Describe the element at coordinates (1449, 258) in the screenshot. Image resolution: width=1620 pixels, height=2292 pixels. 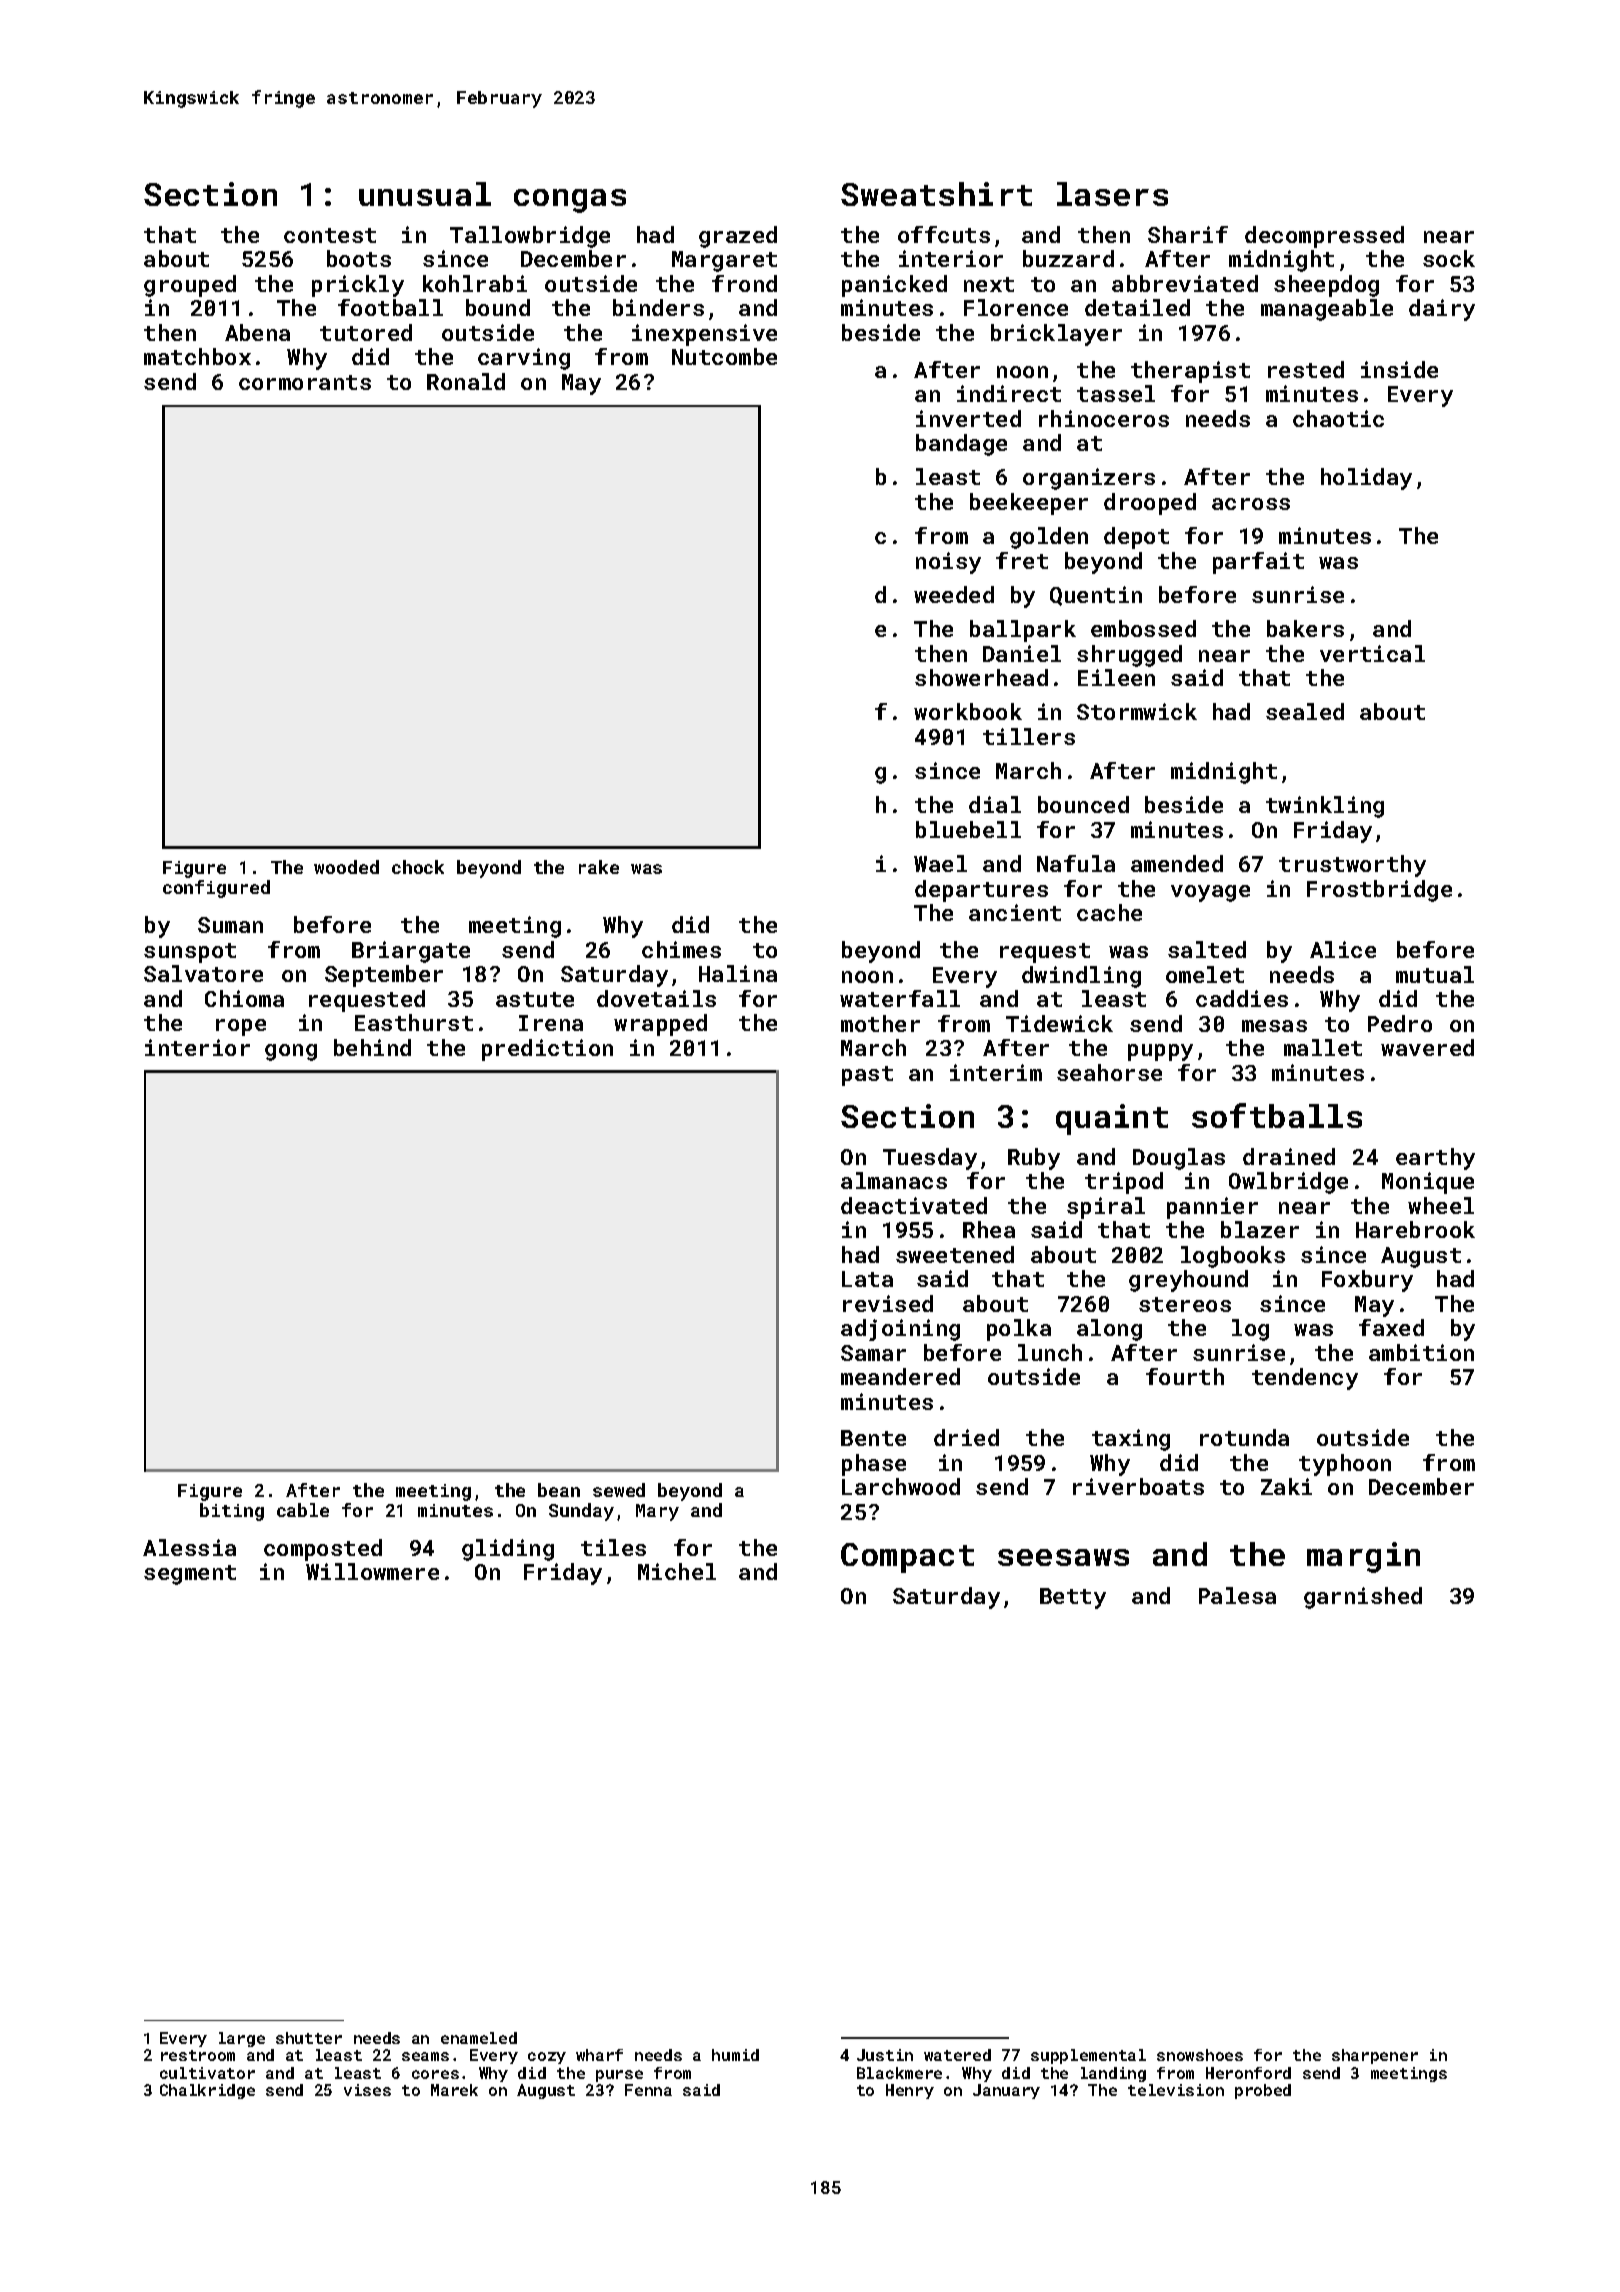
I see `sock` at that location.
